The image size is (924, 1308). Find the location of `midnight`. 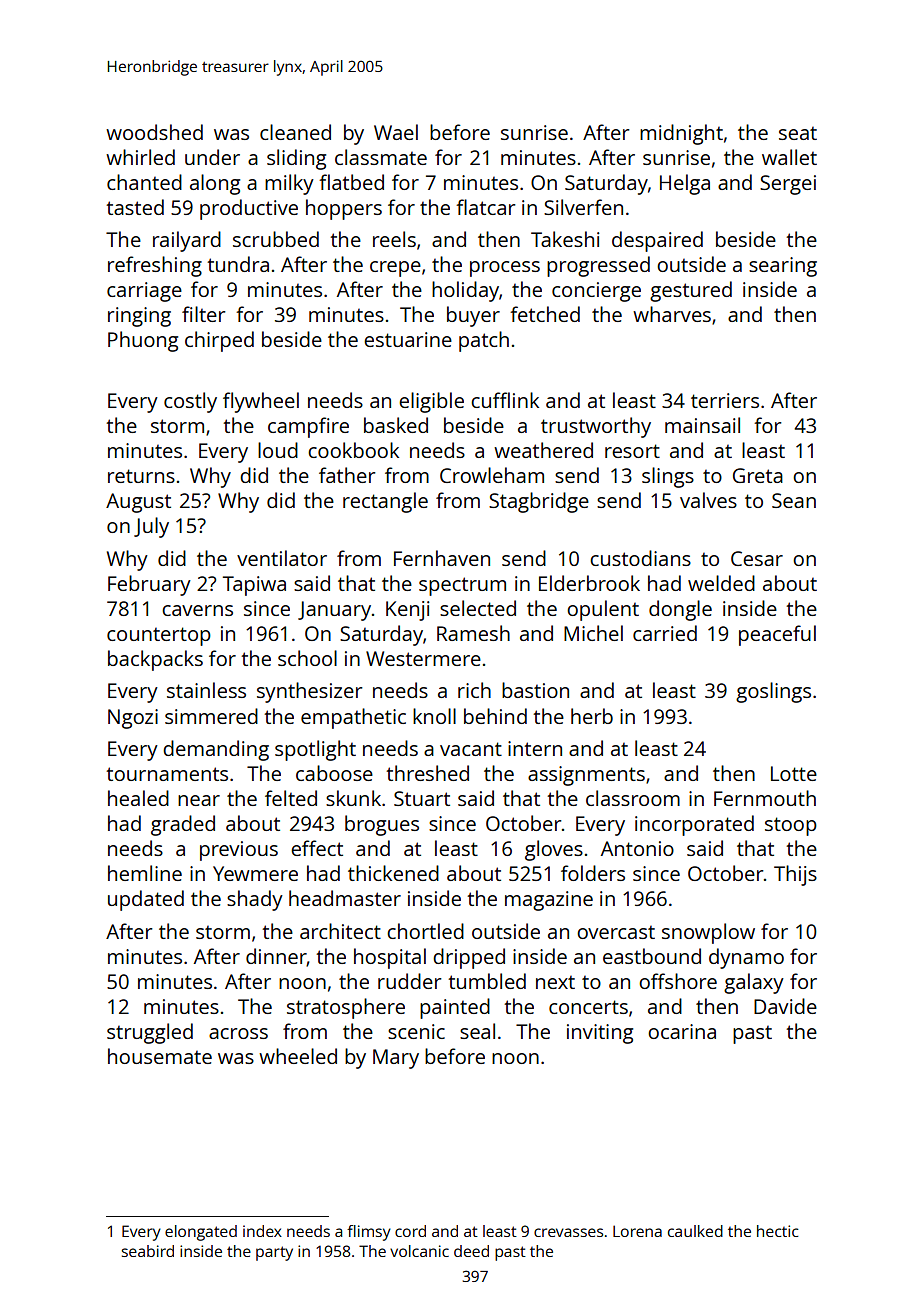

midnight is located at coordinates (681, 134).
